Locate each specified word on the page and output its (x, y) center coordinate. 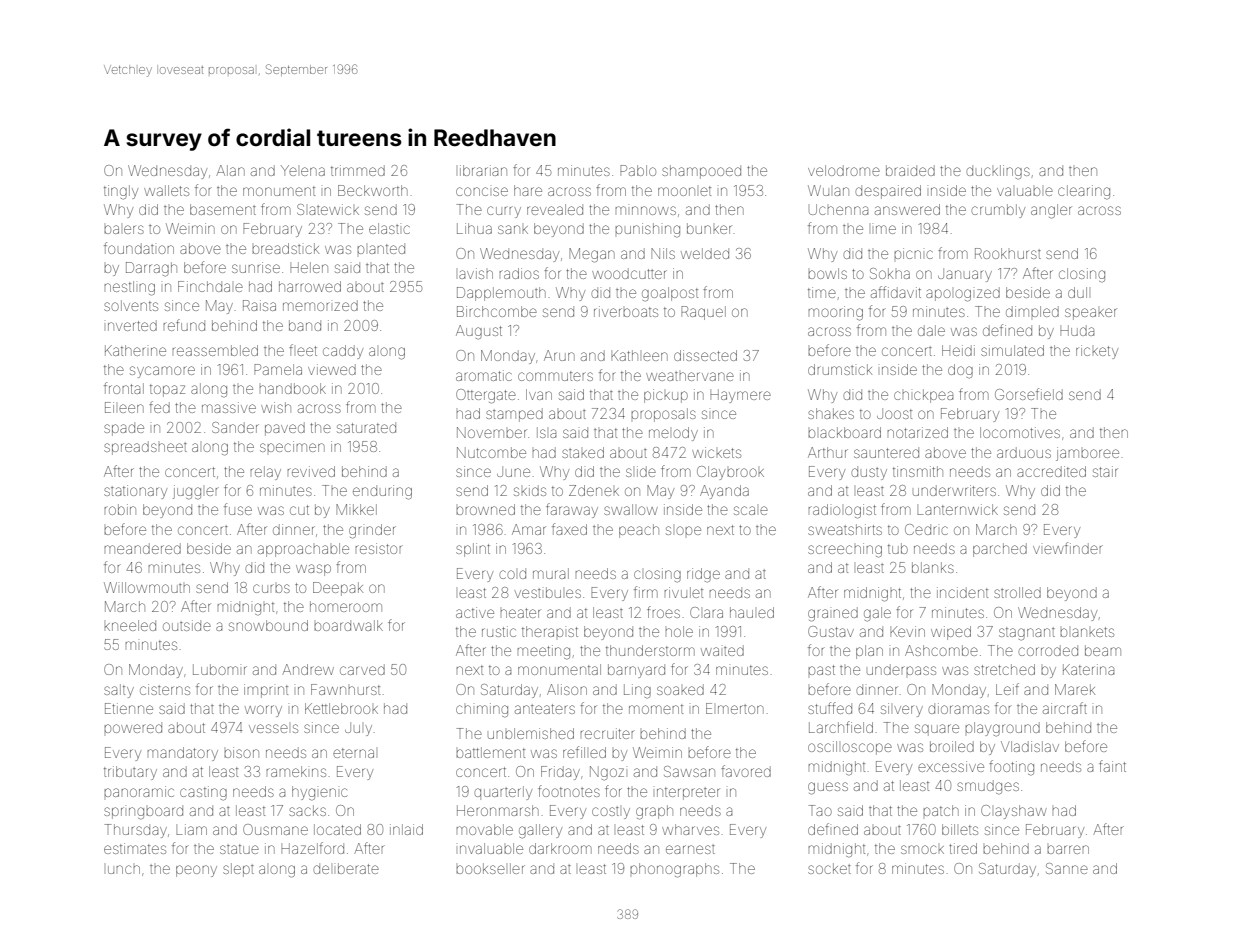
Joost (894, 413)
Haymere (740, 396)
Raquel (703, 313)
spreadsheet (145, 448)
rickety (1097, 352)
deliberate (346, 868)
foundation (139, 248)
